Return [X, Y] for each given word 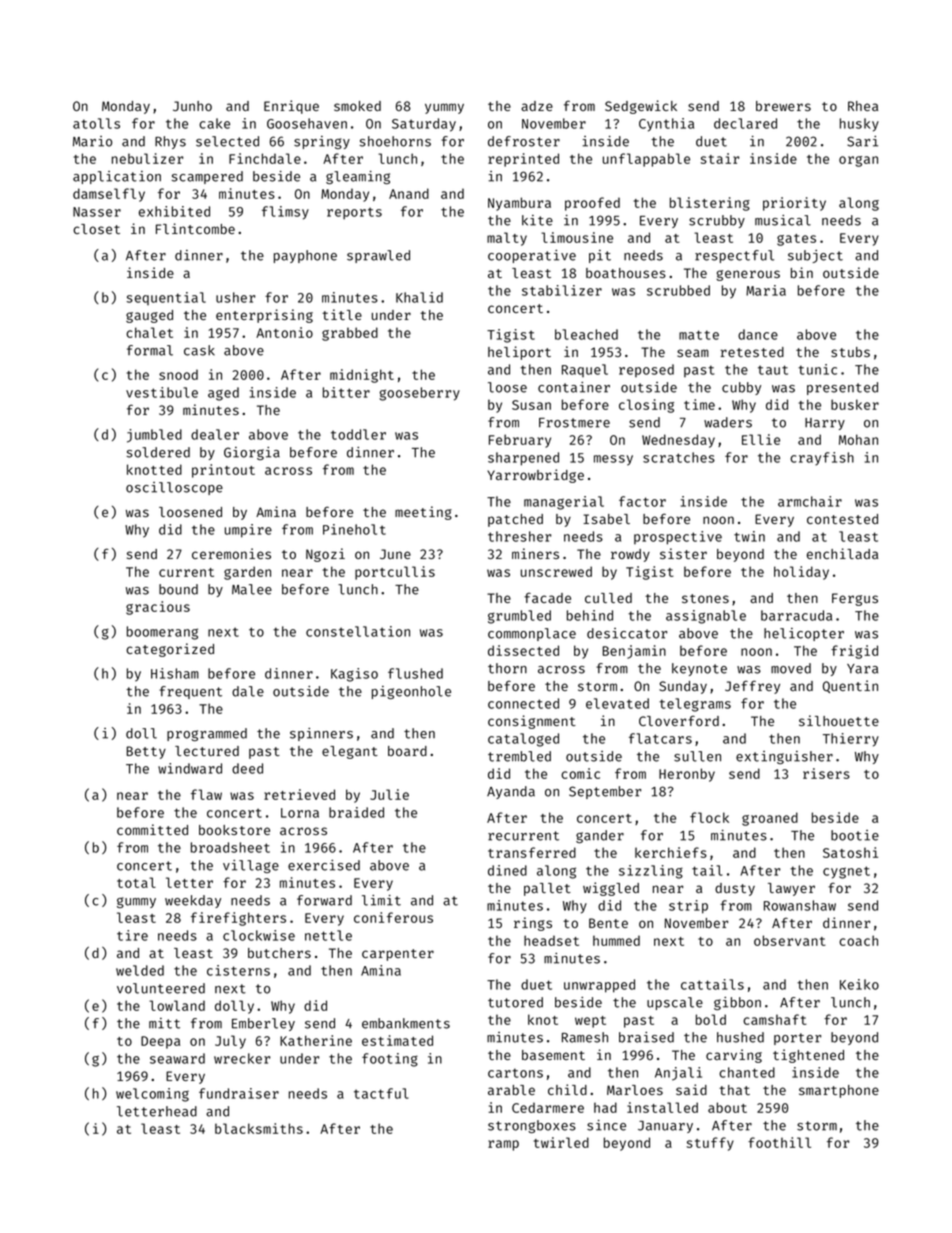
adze [537, 106]
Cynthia [666, 125]
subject [815, 256]
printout [223, 471]
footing [390, 1060]
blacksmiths [259, 1128]
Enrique [291, 107]
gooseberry [419, 394]
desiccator [627, 633]
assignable [706, 617]
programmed [207, 734]
